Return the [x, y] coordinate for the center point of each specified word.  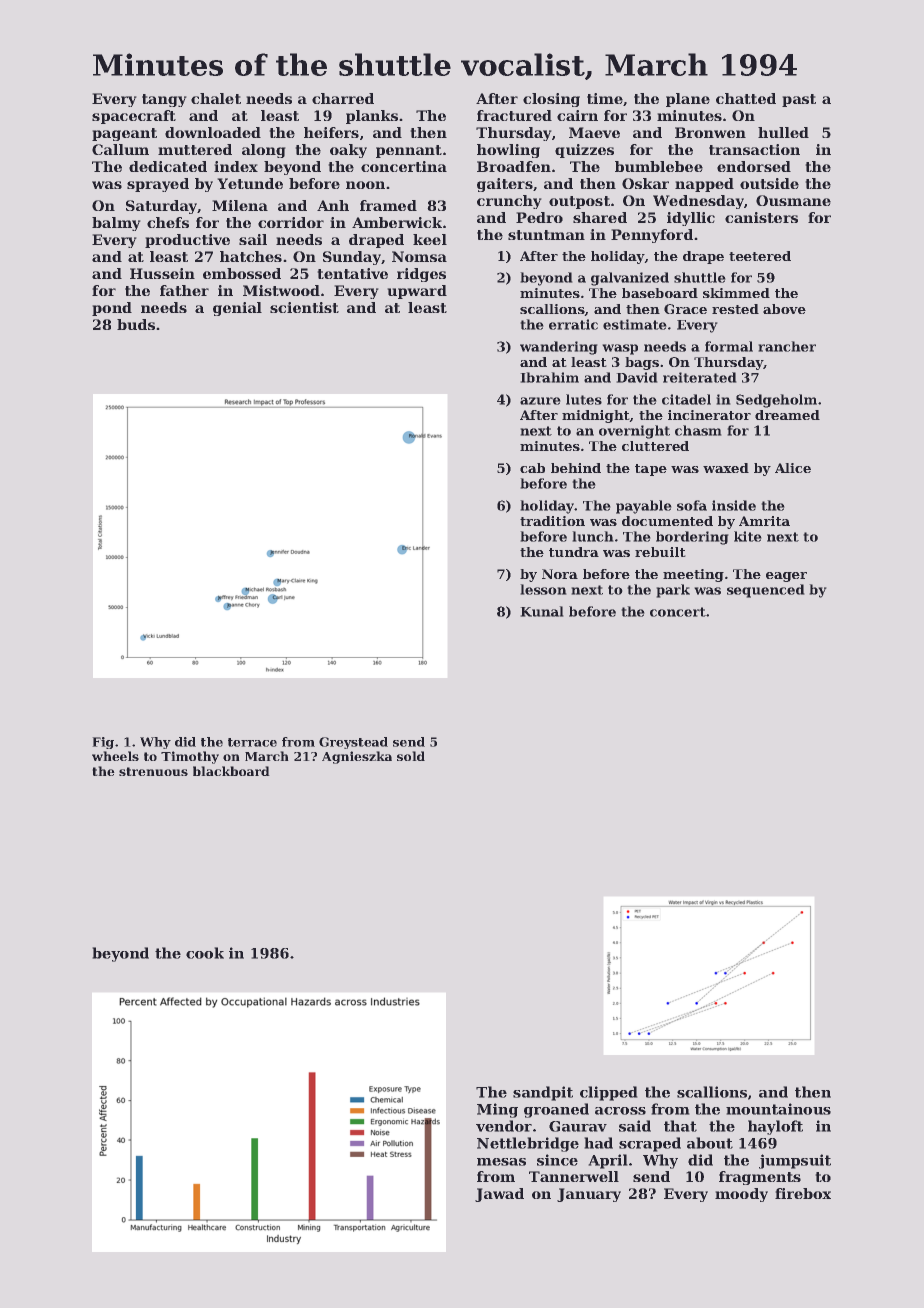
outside [769, 183]
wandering [559, 348]
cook [205, 953]
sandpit [543, 1093]
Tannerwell [574, 1176]
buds [136, 324]
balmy [116, 224]
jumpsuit [795, 1161]
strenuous [153, 771]
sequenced [766, 591]
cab [532, 468]
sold [411, 756]
